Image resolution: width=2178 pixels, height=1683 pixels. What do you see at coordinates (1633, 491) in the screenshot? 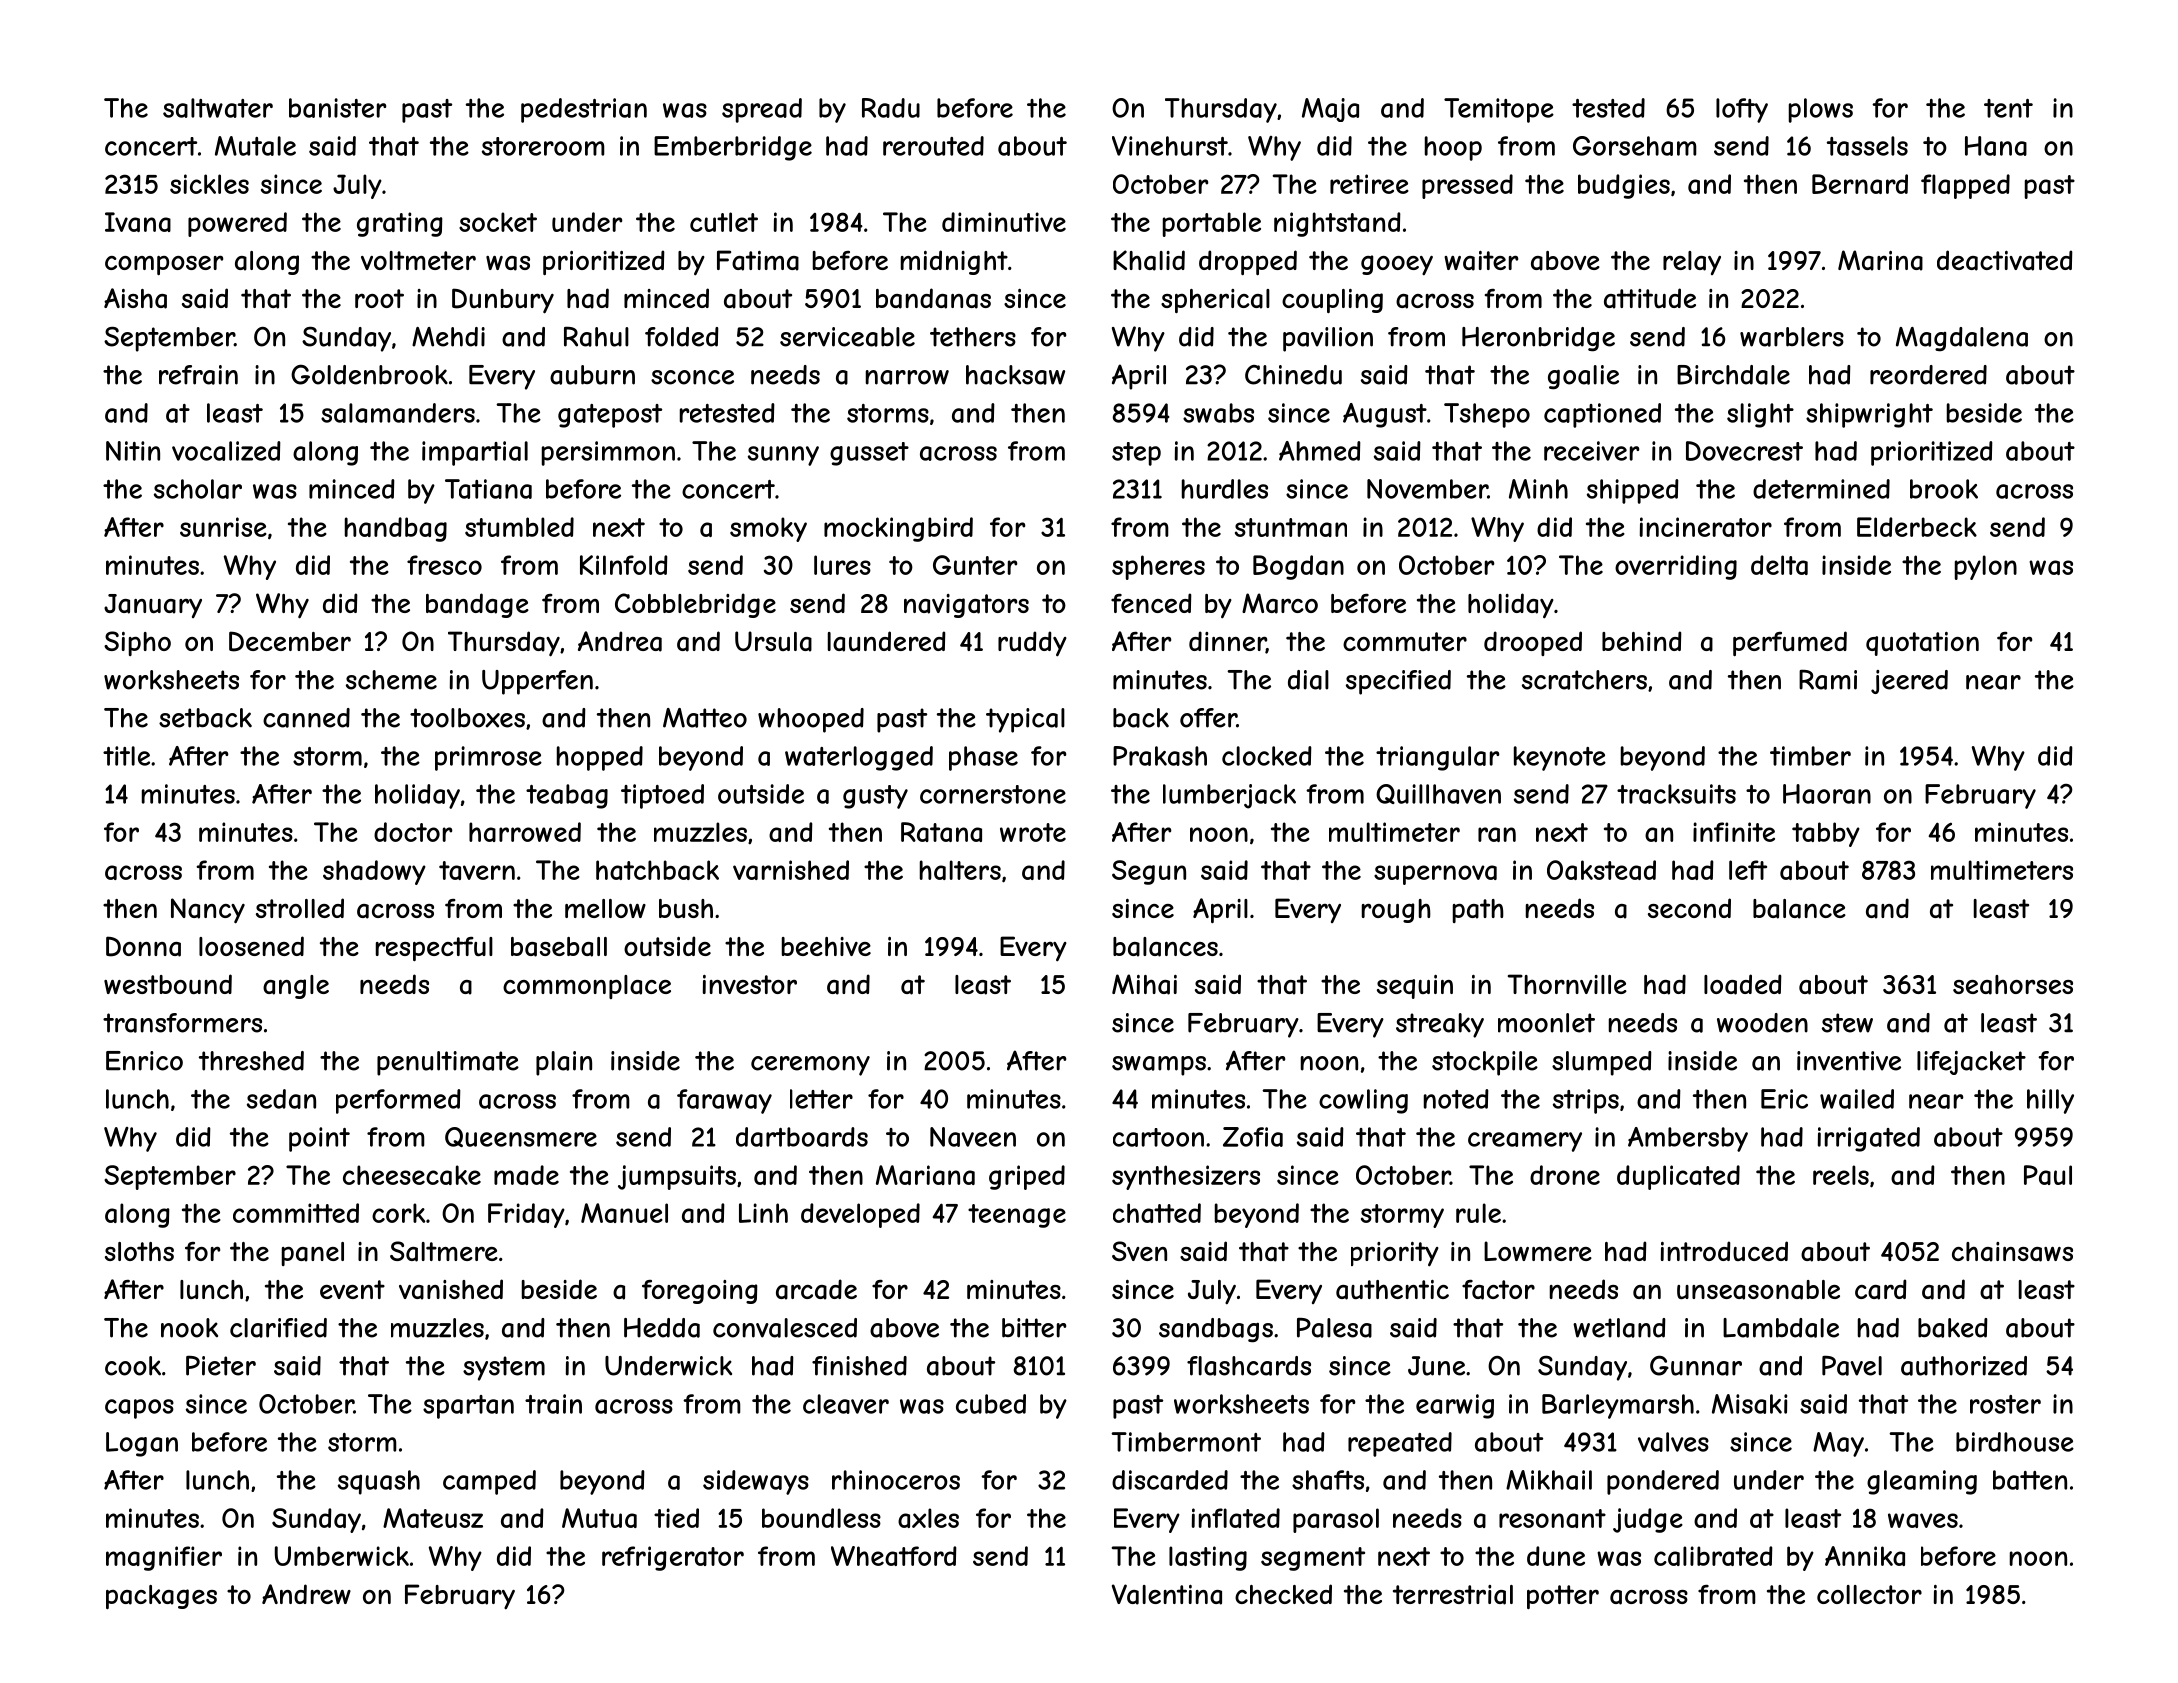
I see `shipped` at bounding box center [1633, 491].
